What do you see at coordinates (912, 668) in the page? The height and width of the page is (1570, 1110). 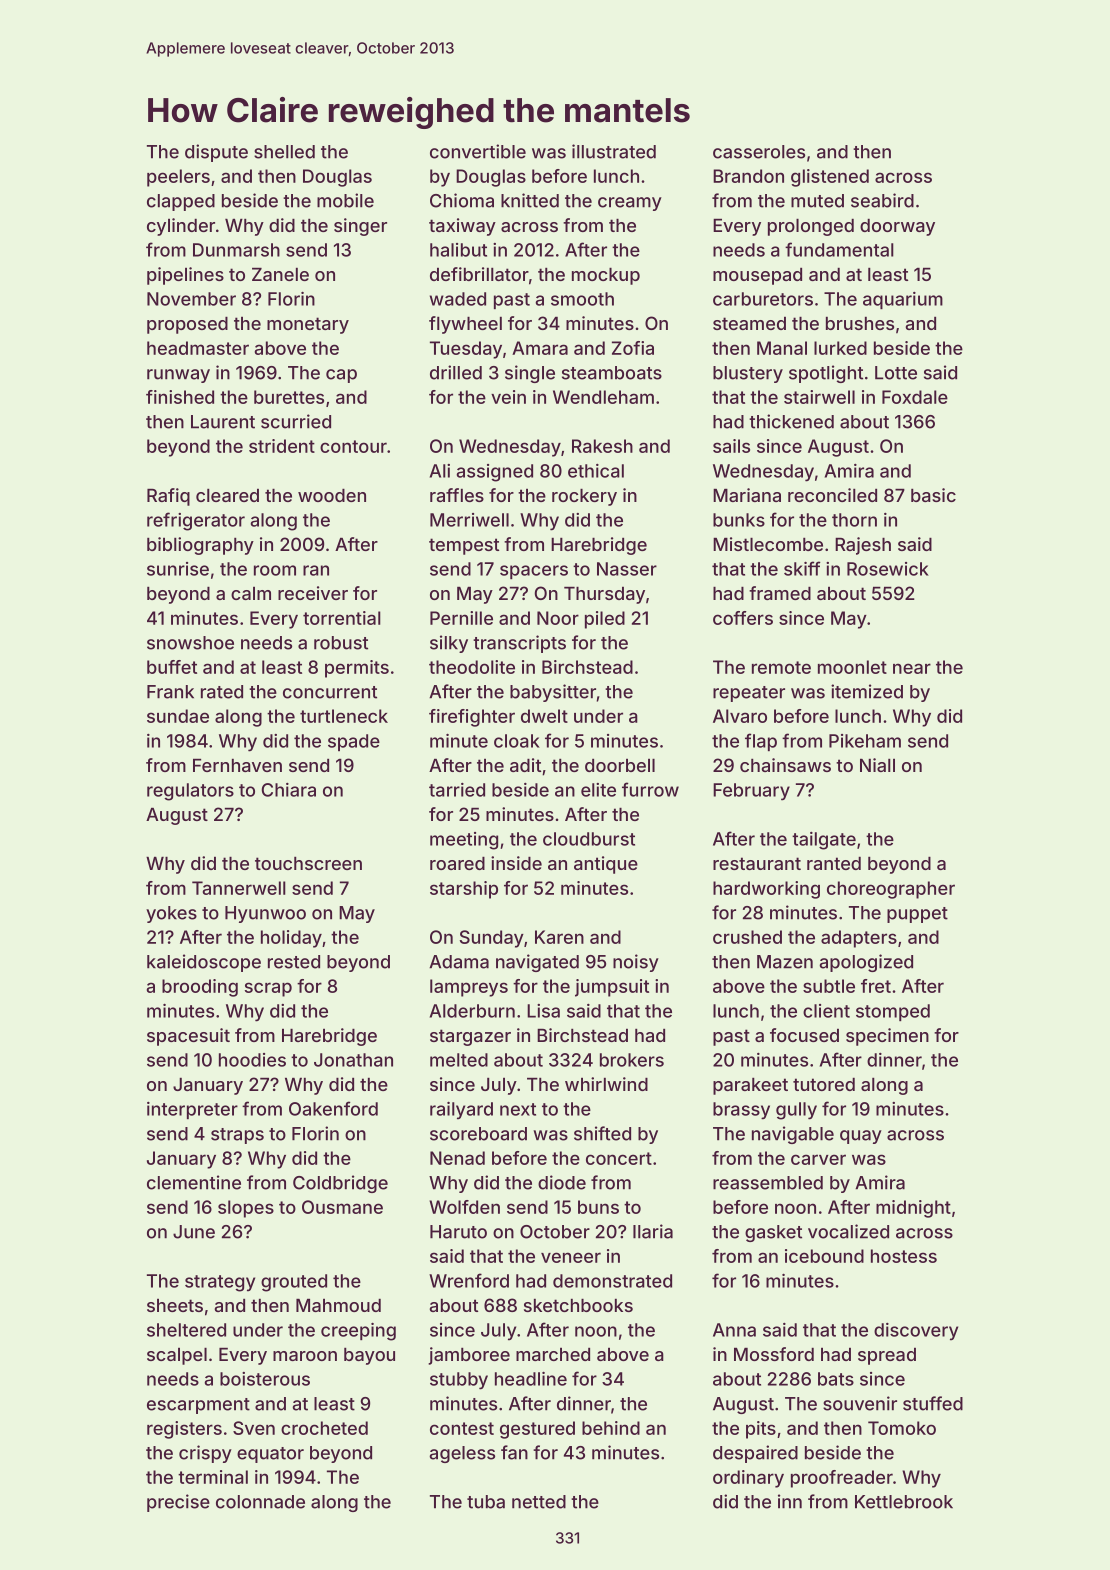 I see `near` at bounding box center [912, 668].
